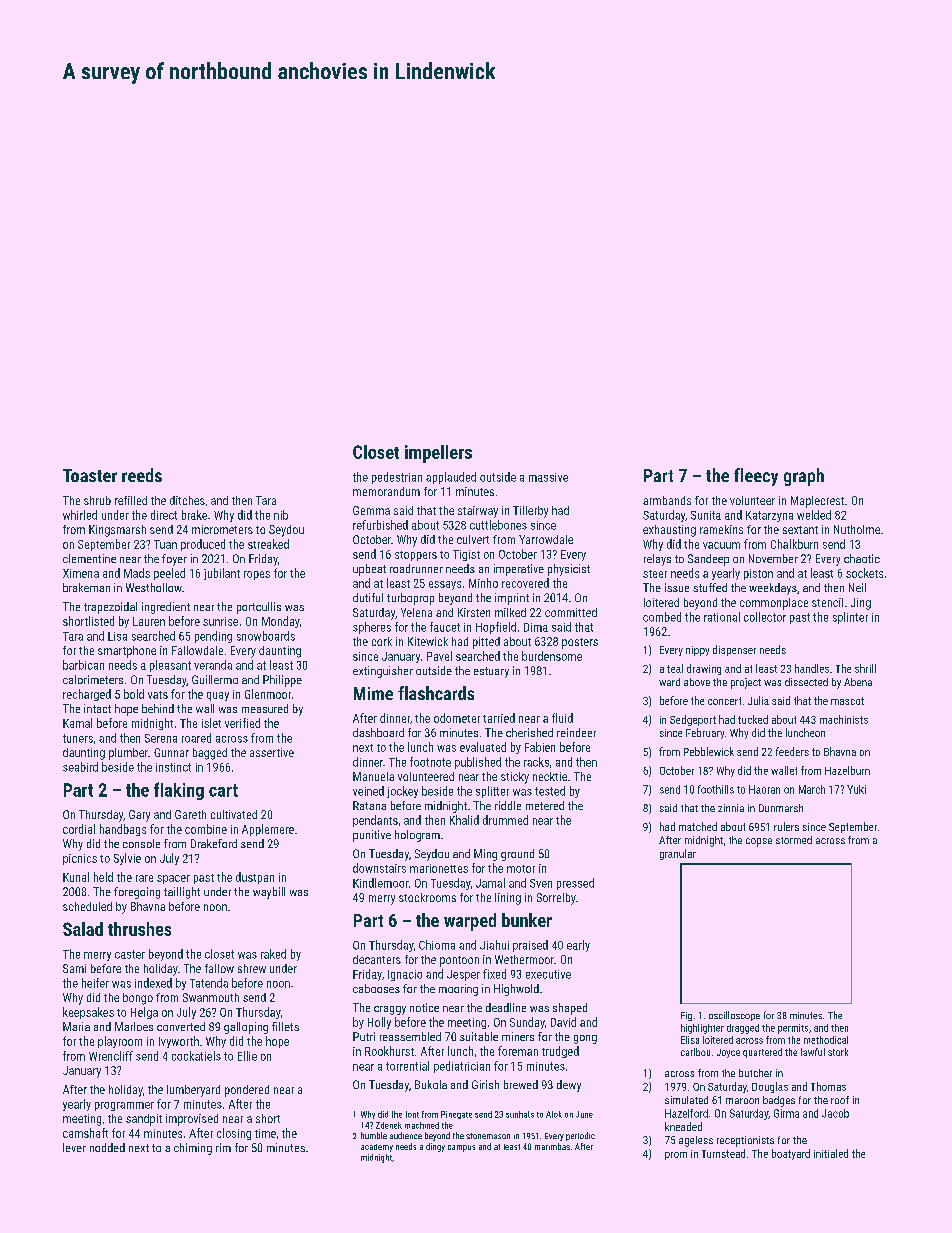 The height and width of the image is (1233, 952). Describe the element at coordinates (380, 525) in the image. I see `refurbished` at that location.
